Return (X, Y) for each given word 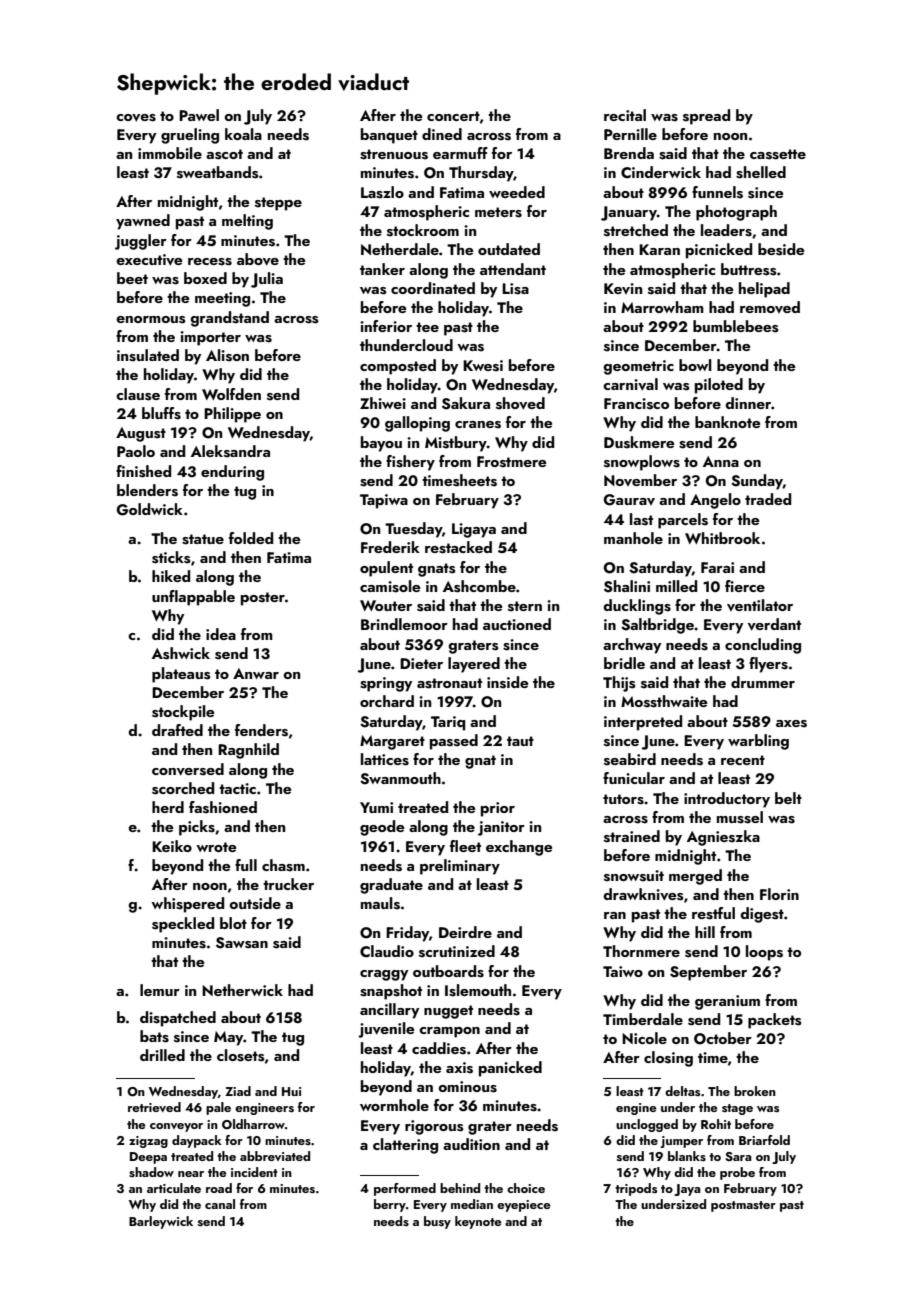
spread (706, 117)
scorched (183, 788)
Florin (779, 894)
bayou (381, 444)
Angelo (715, 501)
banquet (389, 136)
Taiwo (623, 971)
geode (382, 828)
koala (243, 134)
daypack (197, 1141)
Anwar (256, 673)
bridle (624, 663)
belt (788, 798)
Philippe (232, 415)
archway (632, 646)
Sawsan (242, 943)
